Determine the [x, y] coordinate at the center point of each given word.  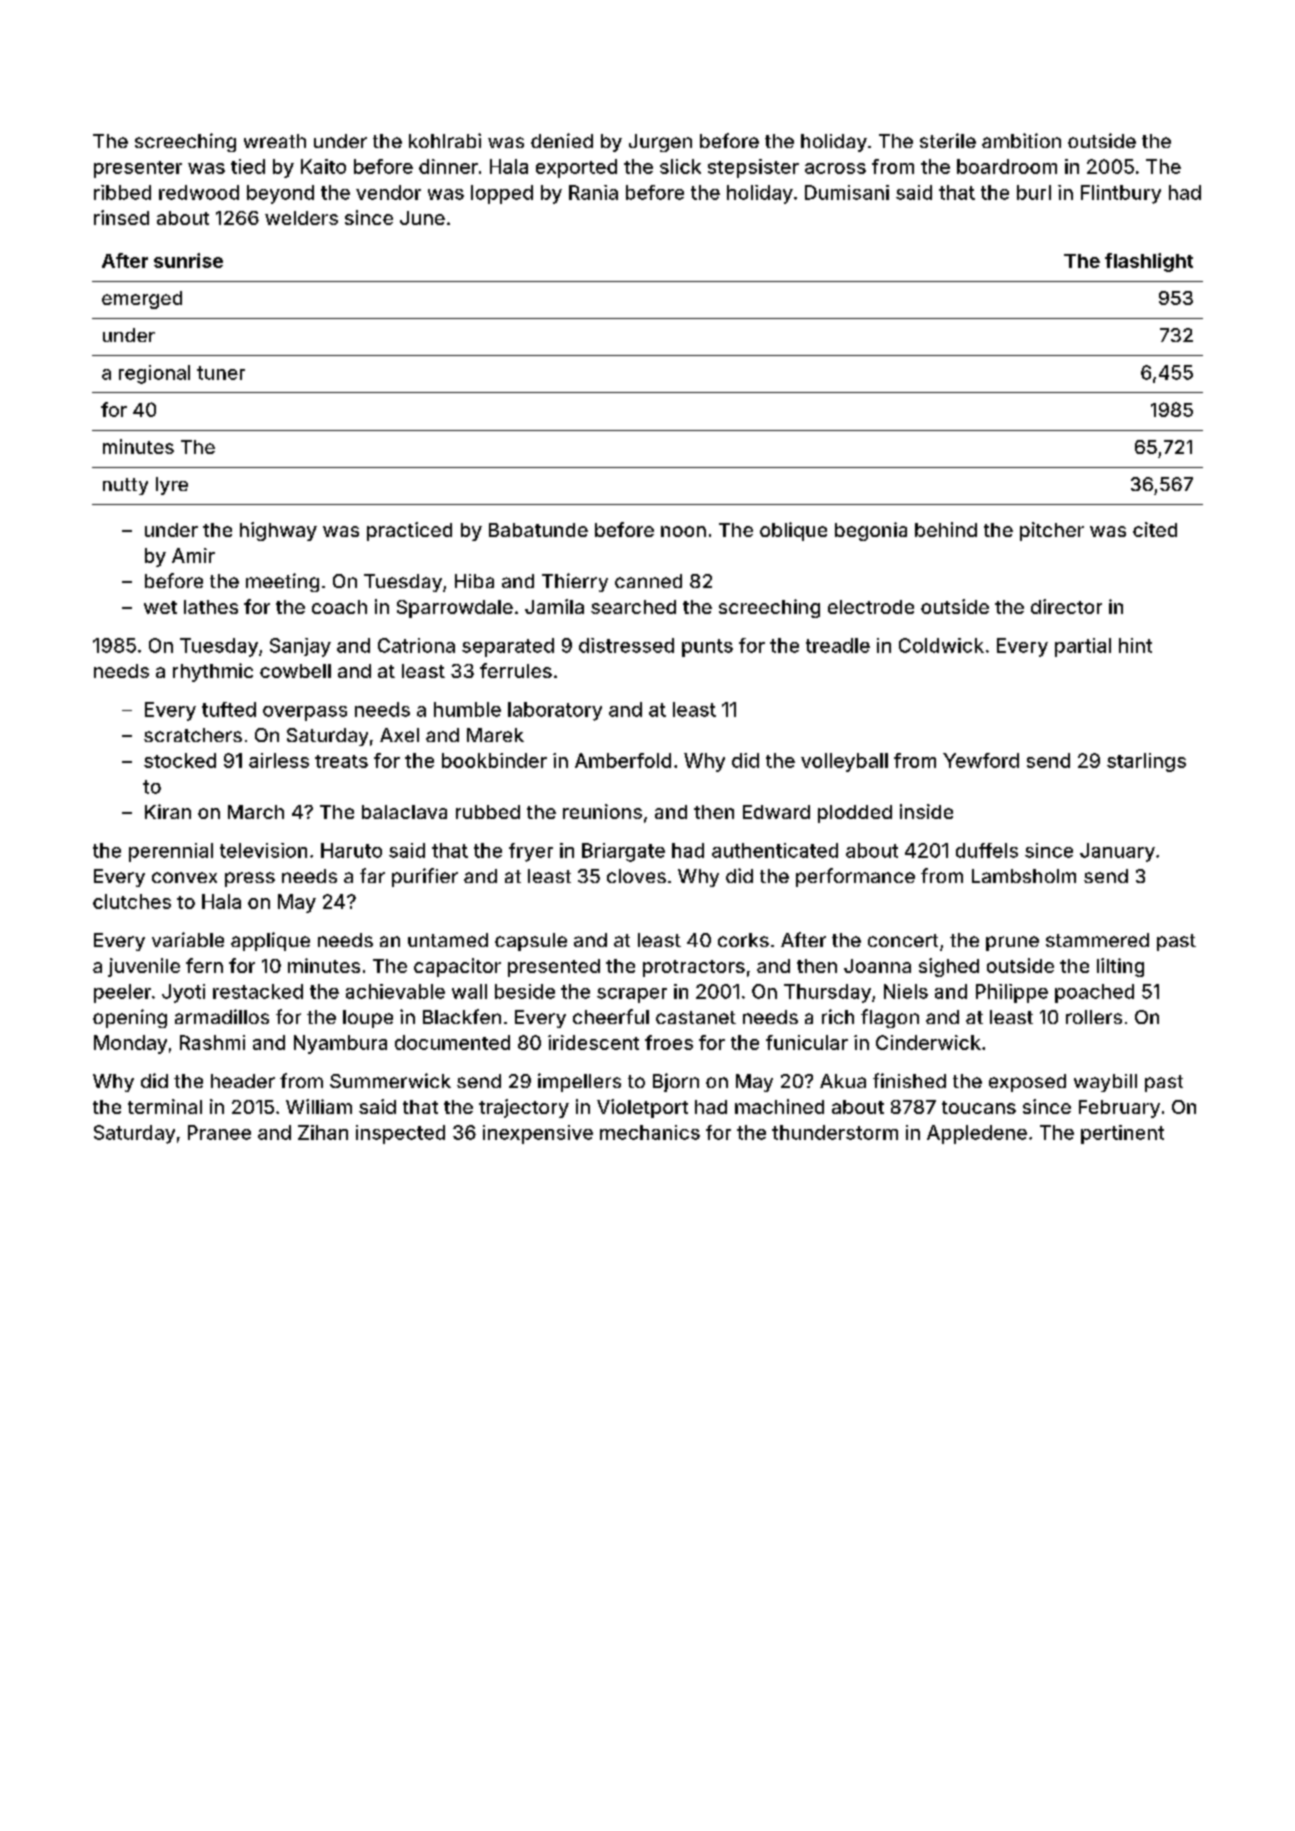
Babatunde [538, 530]
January [1117, 852]
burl [1034, 192]
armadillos [222, 1016]
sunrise [188, 260]
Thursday [827, 993]
